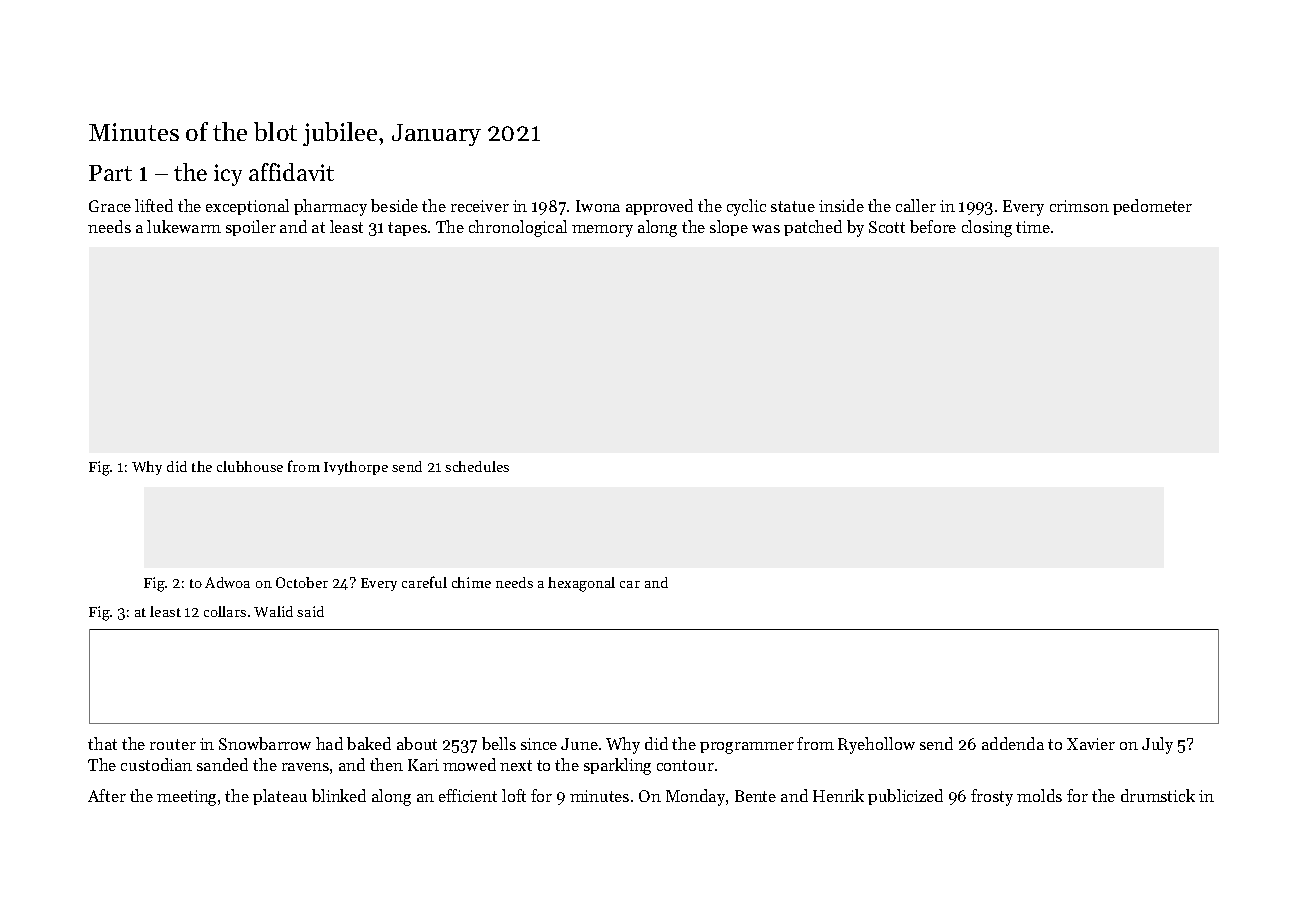 The width and height of the image is (1308, 924). I want to click on caller, so click(916, 205).
